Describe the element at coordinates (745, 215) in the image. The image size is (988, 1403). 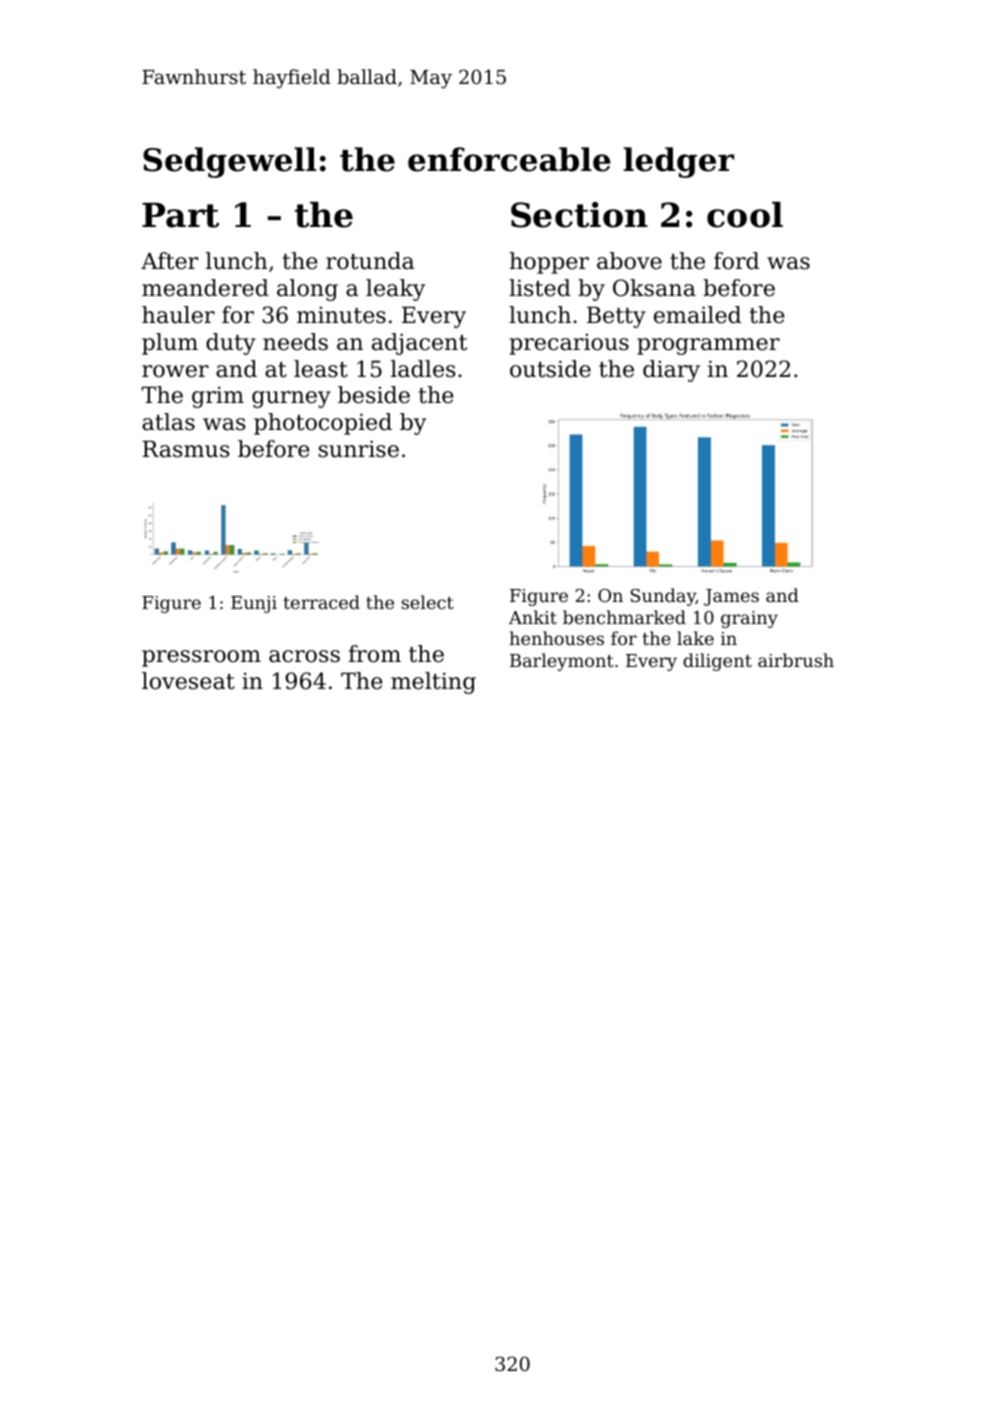
I see `cool` at that location.
